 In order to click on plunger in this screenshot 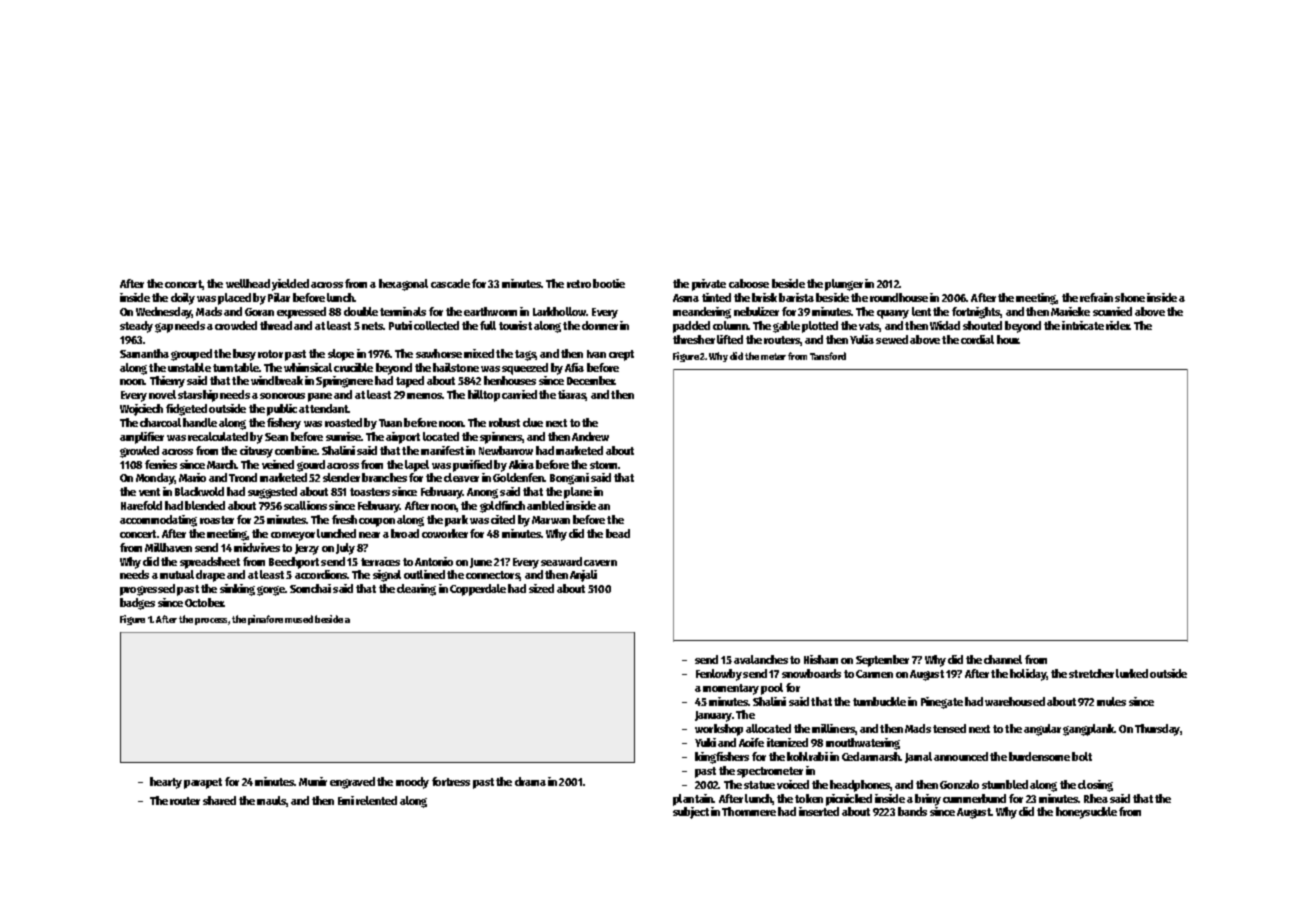, I will do `click(844, 285)`.
